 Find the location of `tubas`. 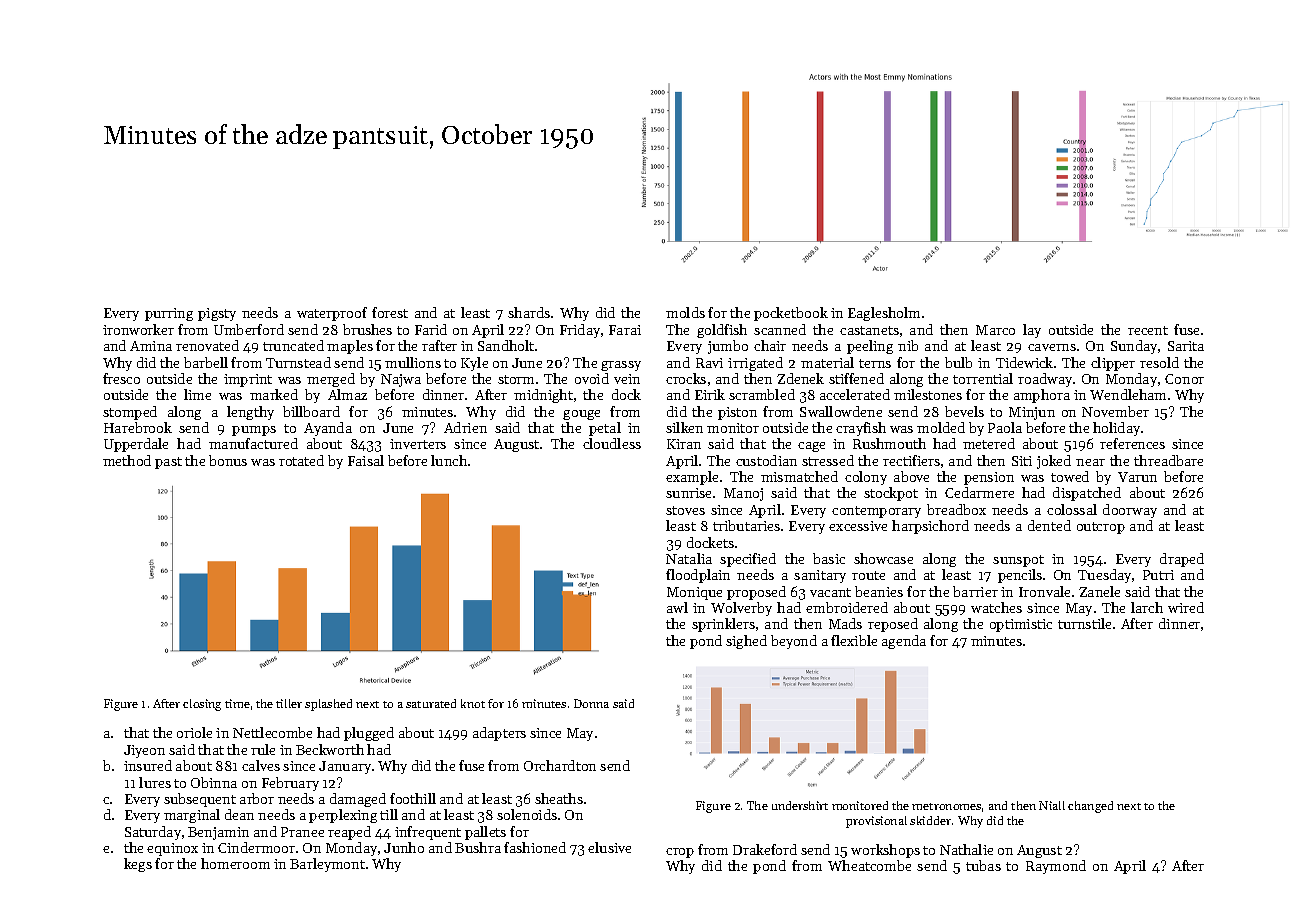

tubas is located at coordinates (983, 865).
